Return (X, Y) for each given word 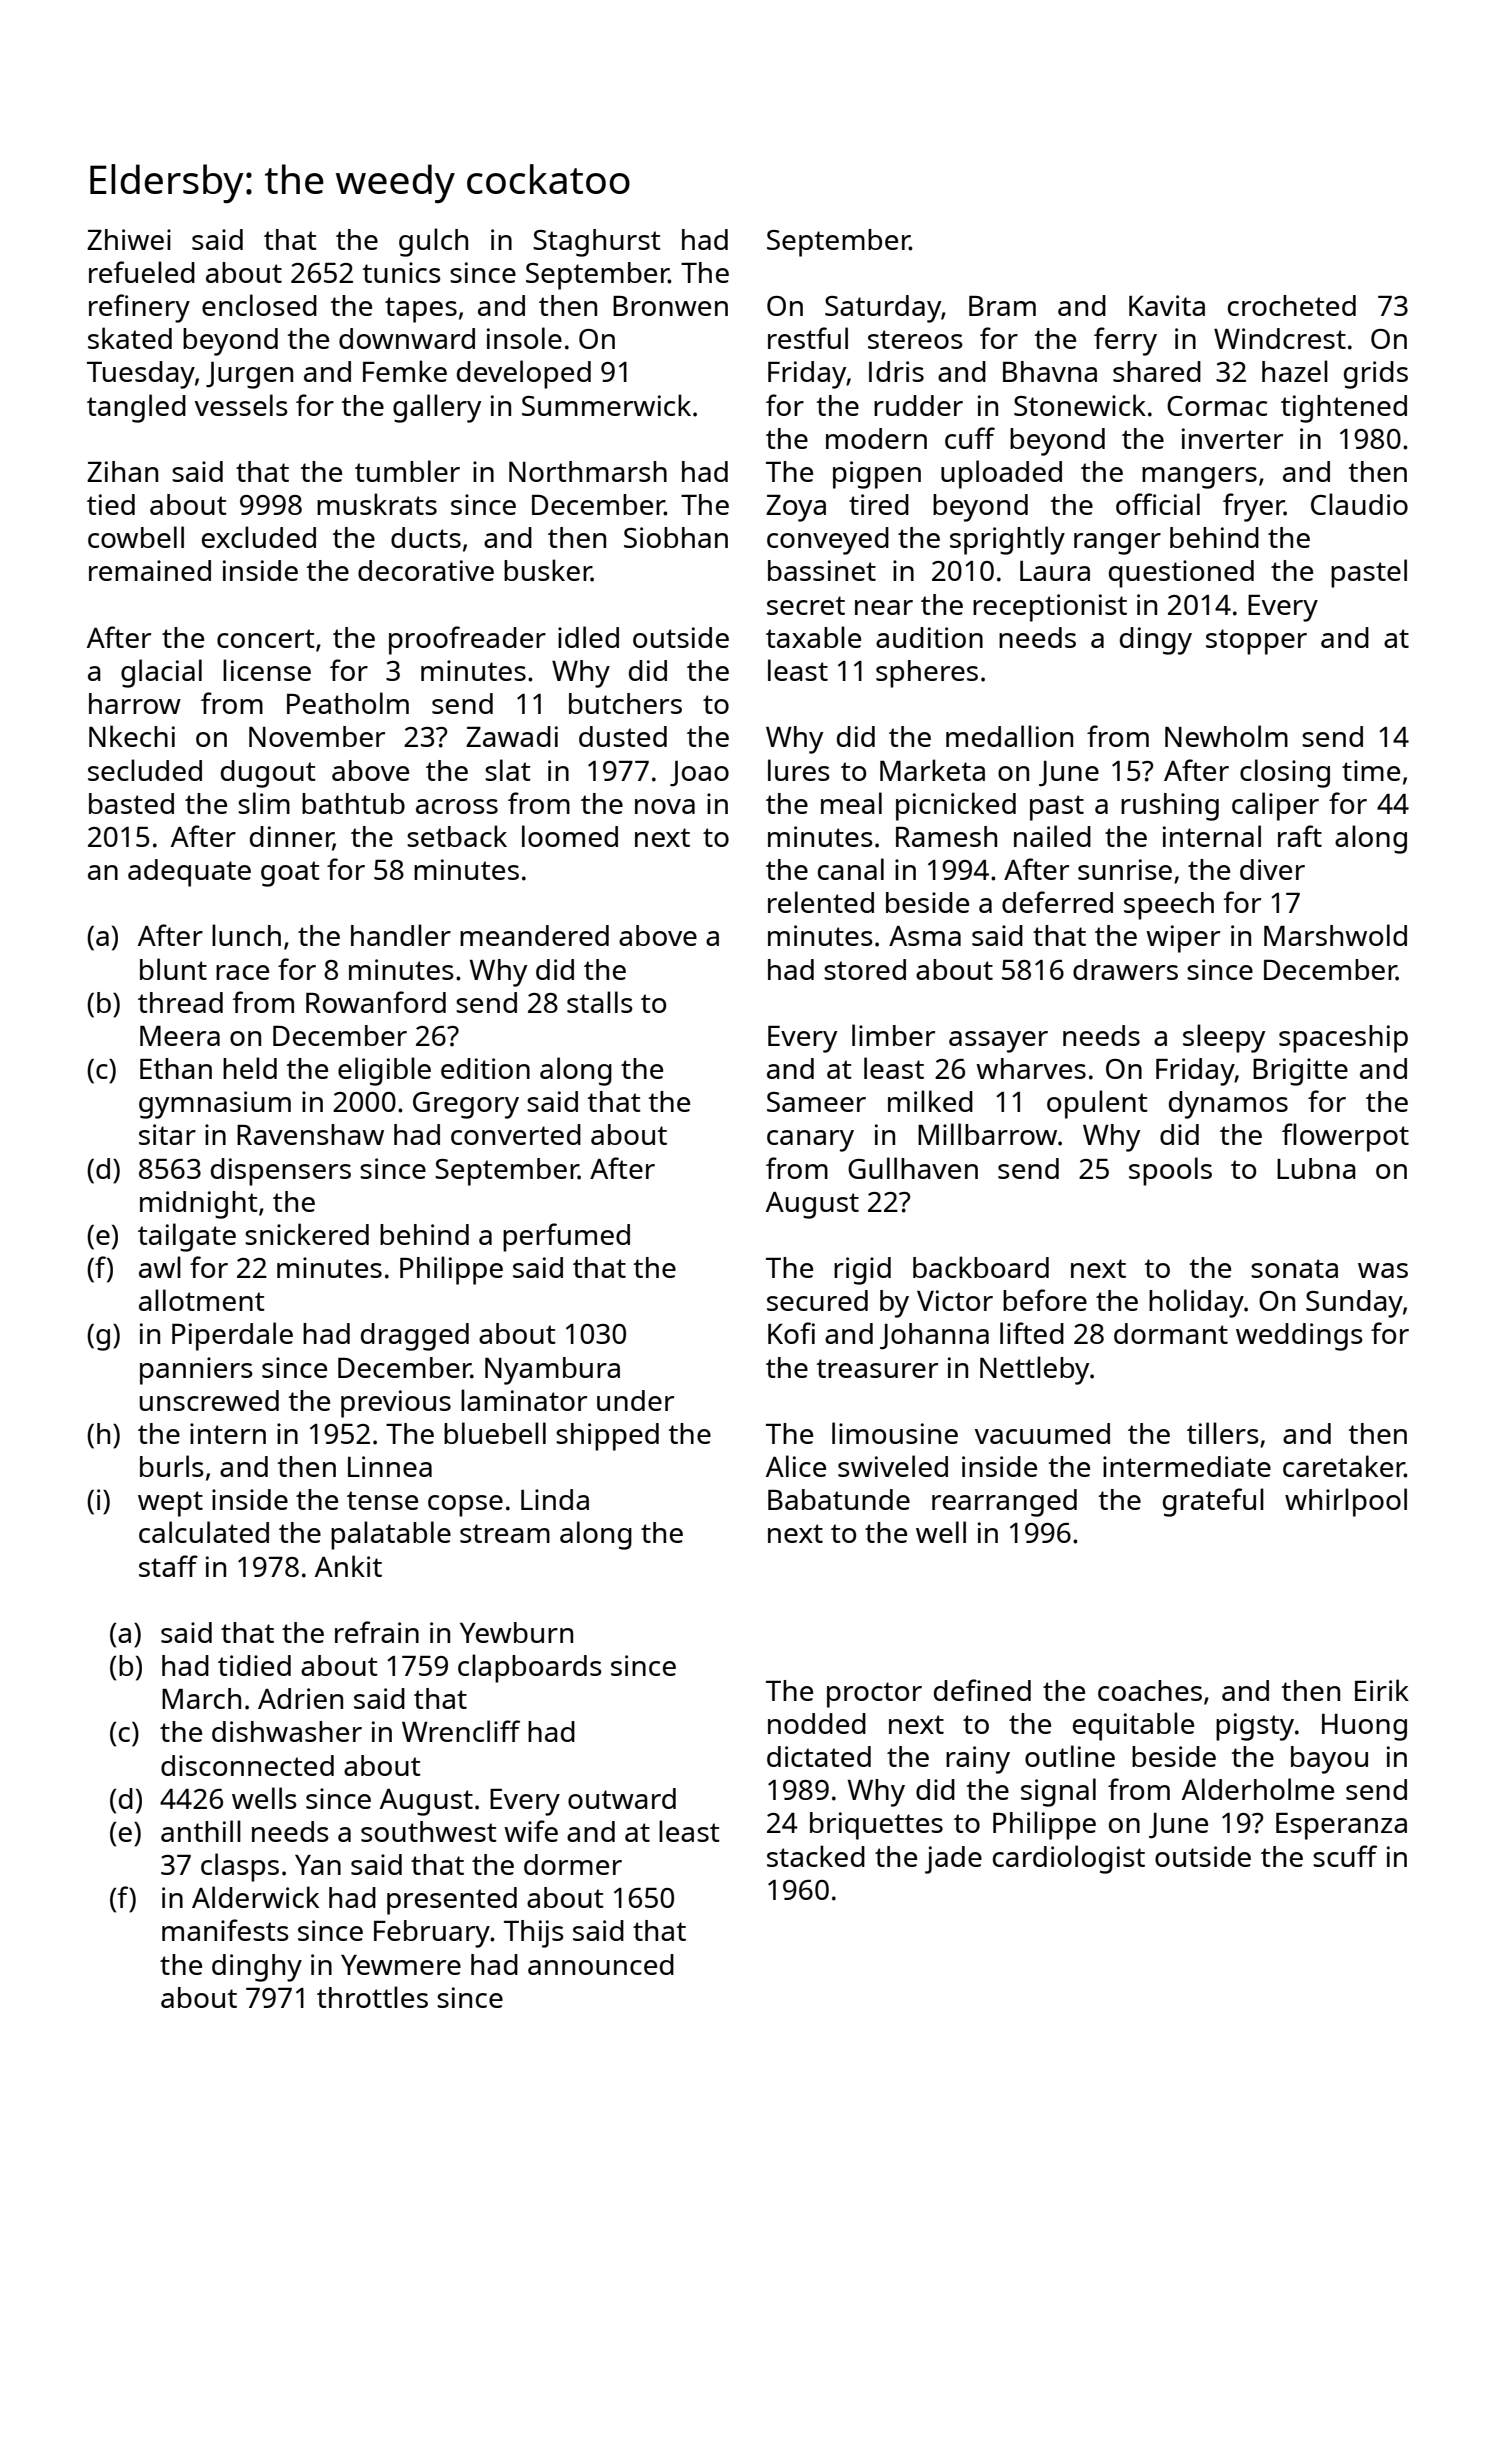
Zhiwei (129, 239)
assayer (998, 1042)
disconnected (247, 1765)
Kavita (1167, 305)
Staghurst (597, 243)
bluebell (495, 1433)
